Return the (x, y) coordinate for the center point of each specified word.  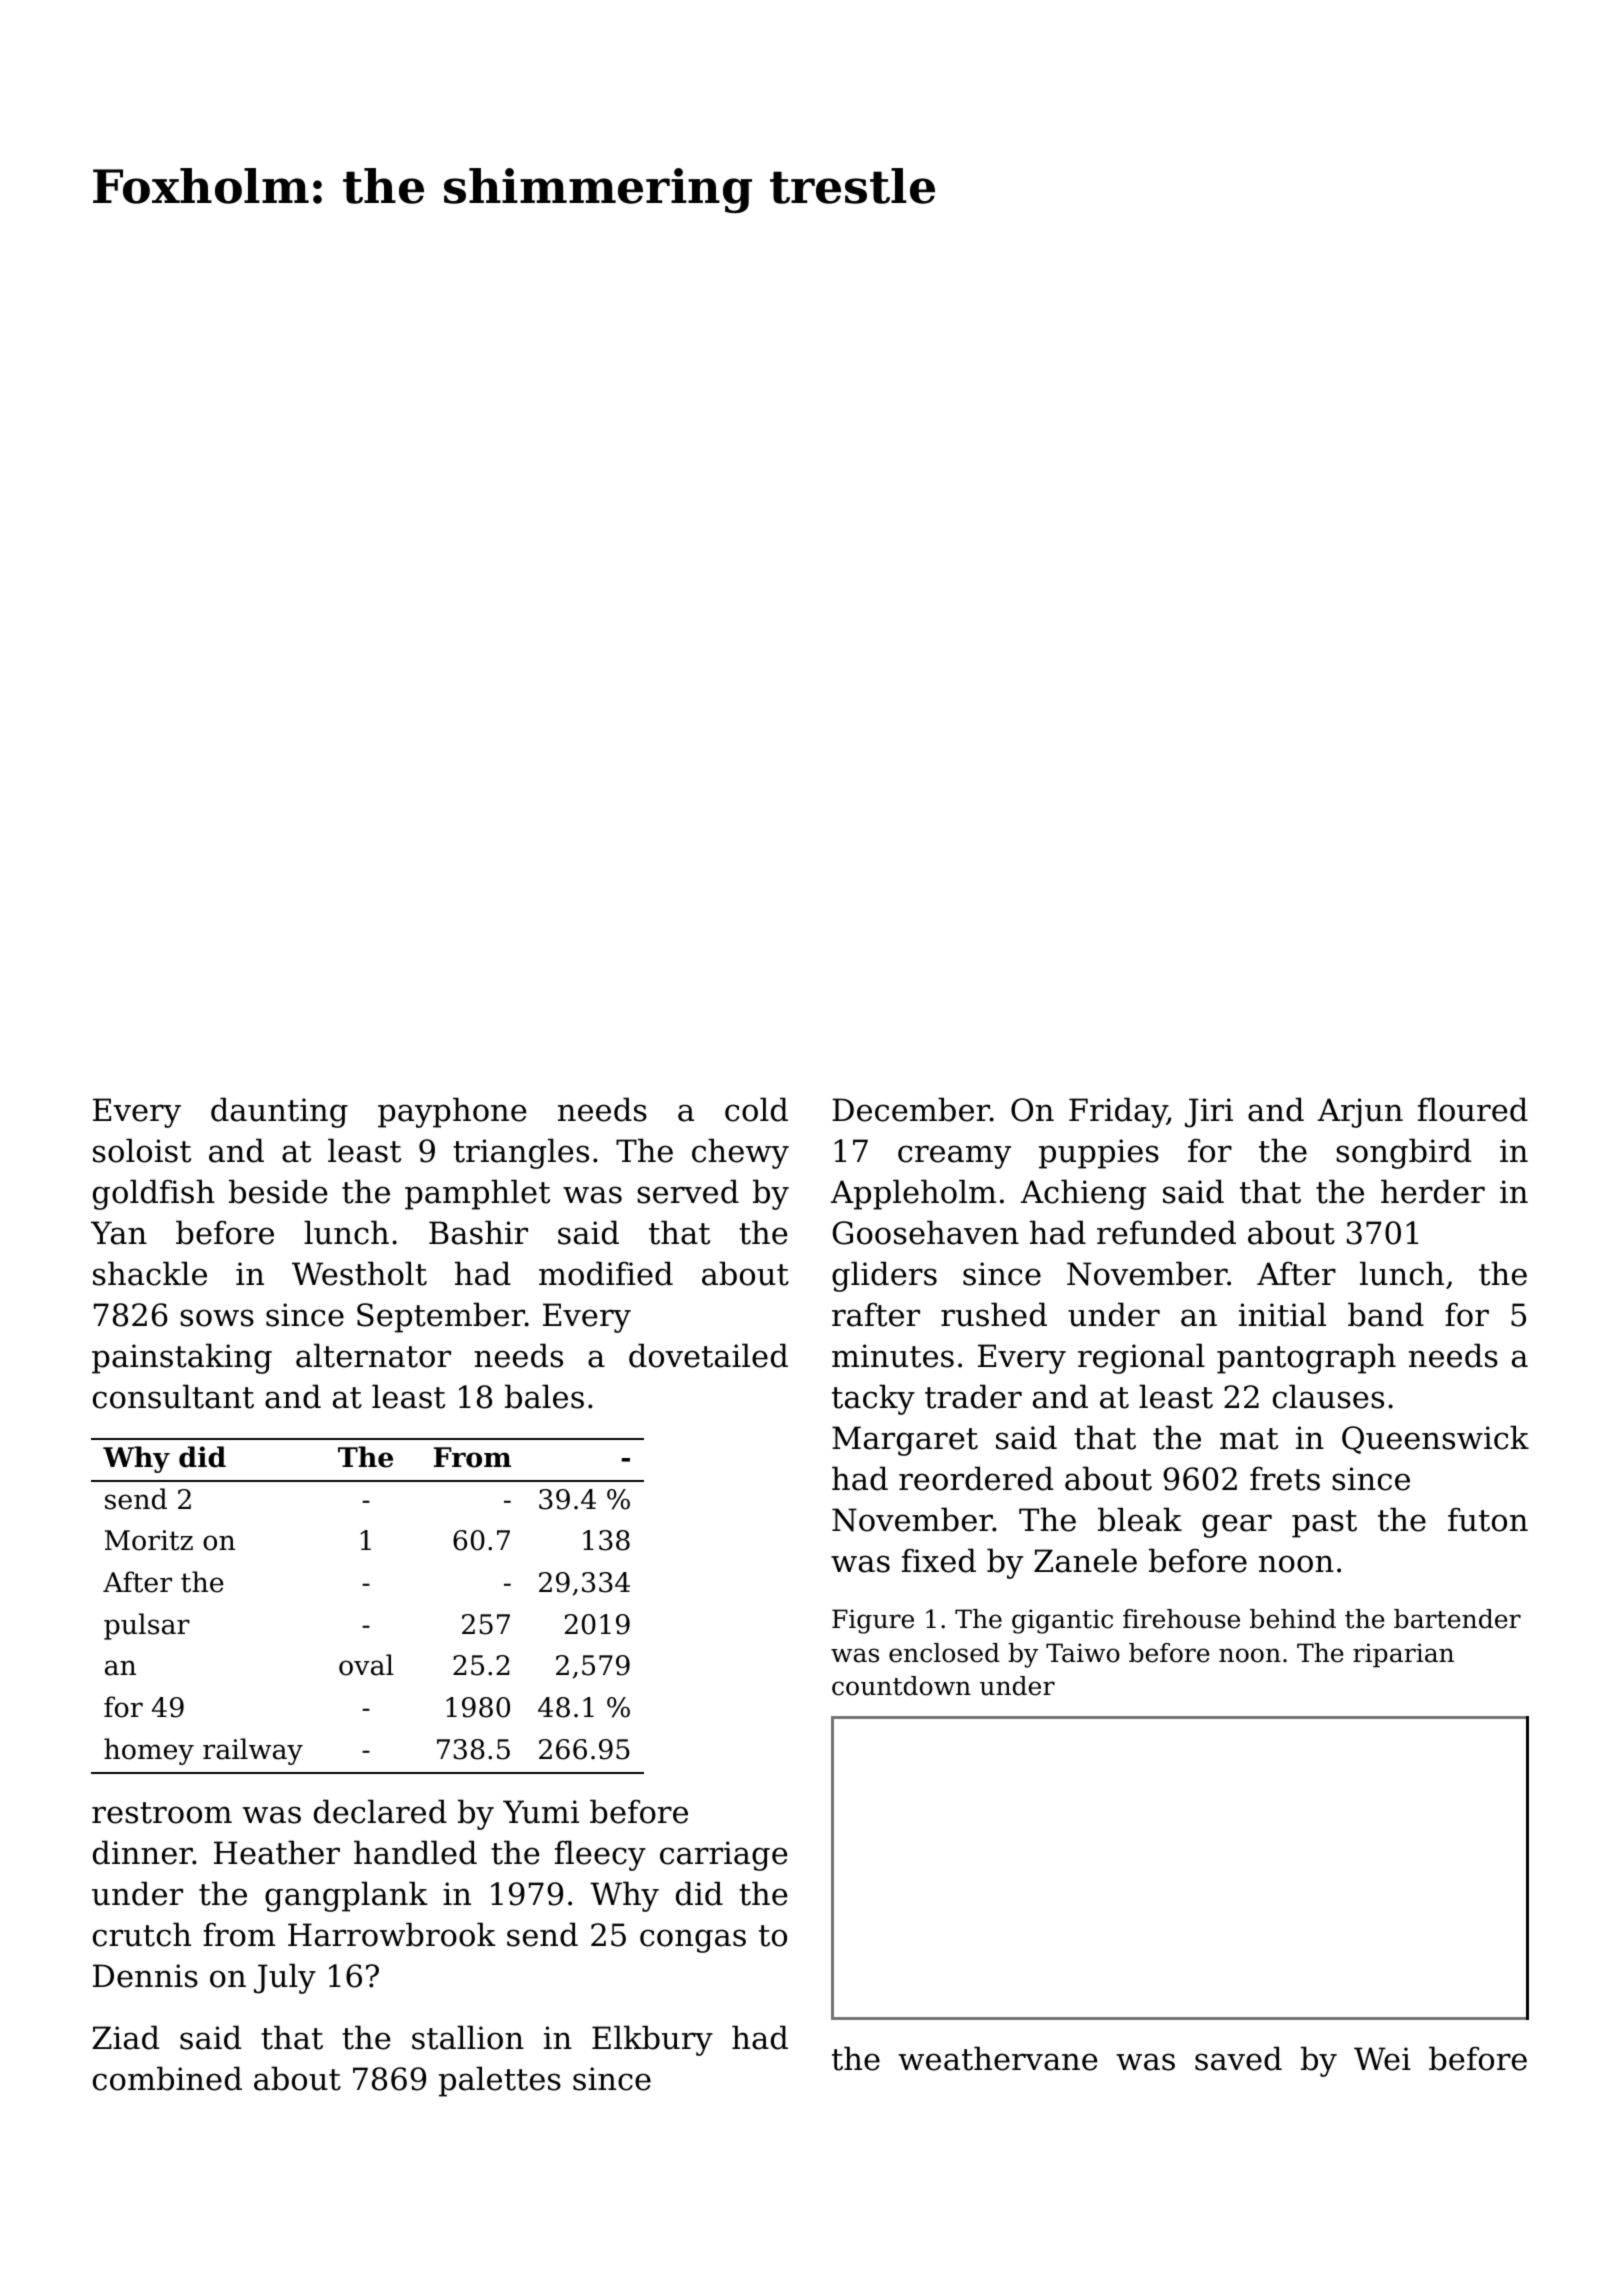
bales (544, 1396)
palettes (500, 2081)
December (911, 1109)
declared (380, 1811)
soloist (142, 1150)
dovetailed (708, 1355)
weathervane (998, 2058)
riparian (1403, 1655)
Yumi (541, 1812)
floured (1473, 1109)
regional (1141, 1358)
